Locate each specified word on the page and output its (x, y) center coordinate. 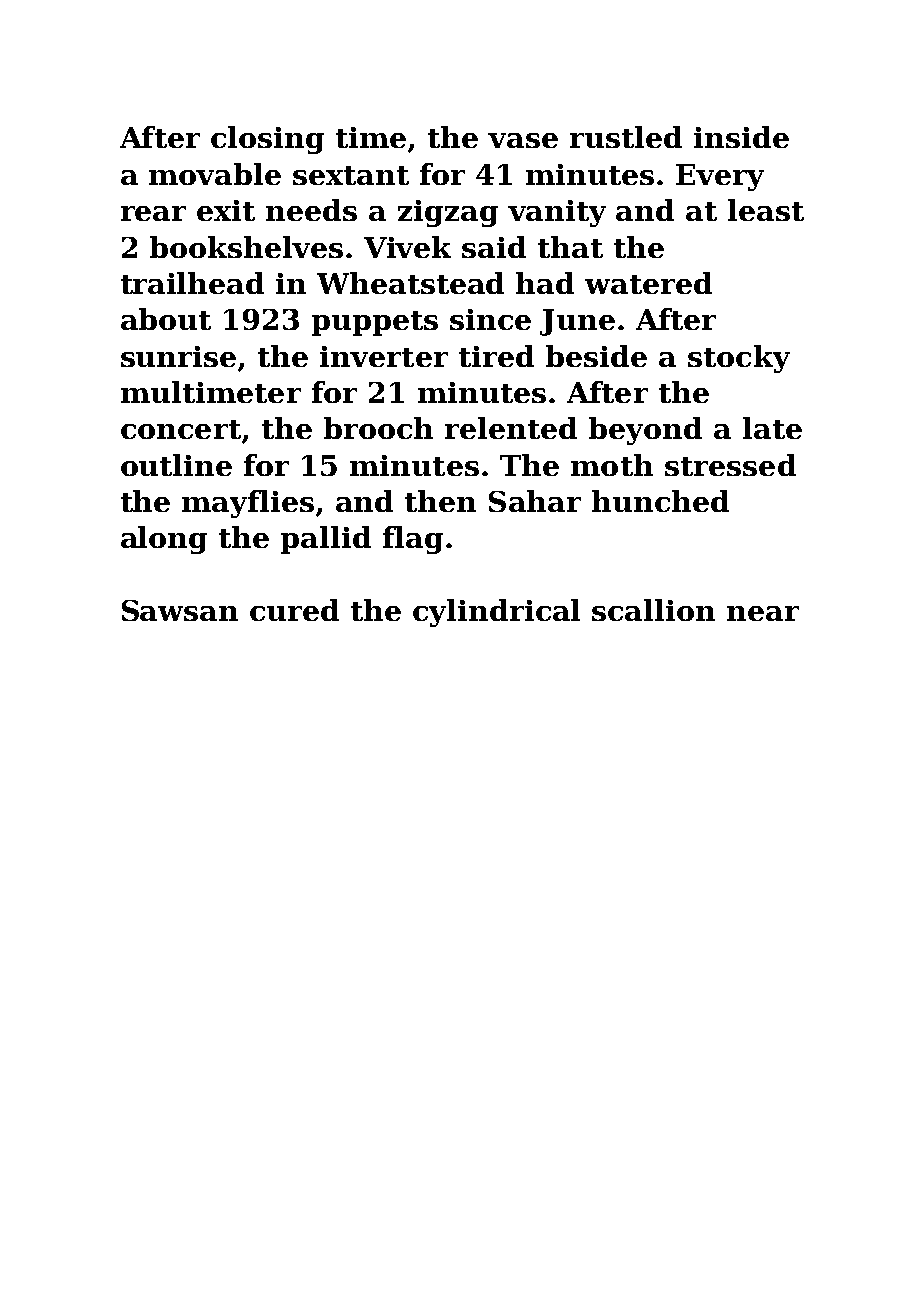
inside (741, 137)
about (166, 319)
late (772, 428)
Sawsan (180, 610)
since (490, 319)
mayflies (248, 504)
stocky (739, 359)
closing (267, 140)
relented (511, 428)
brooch (378, 428)
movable (215, 174)
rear (153, 213)
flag (413, 540)
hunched (660, 501)
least (766, 210)
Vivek (407, 247)
